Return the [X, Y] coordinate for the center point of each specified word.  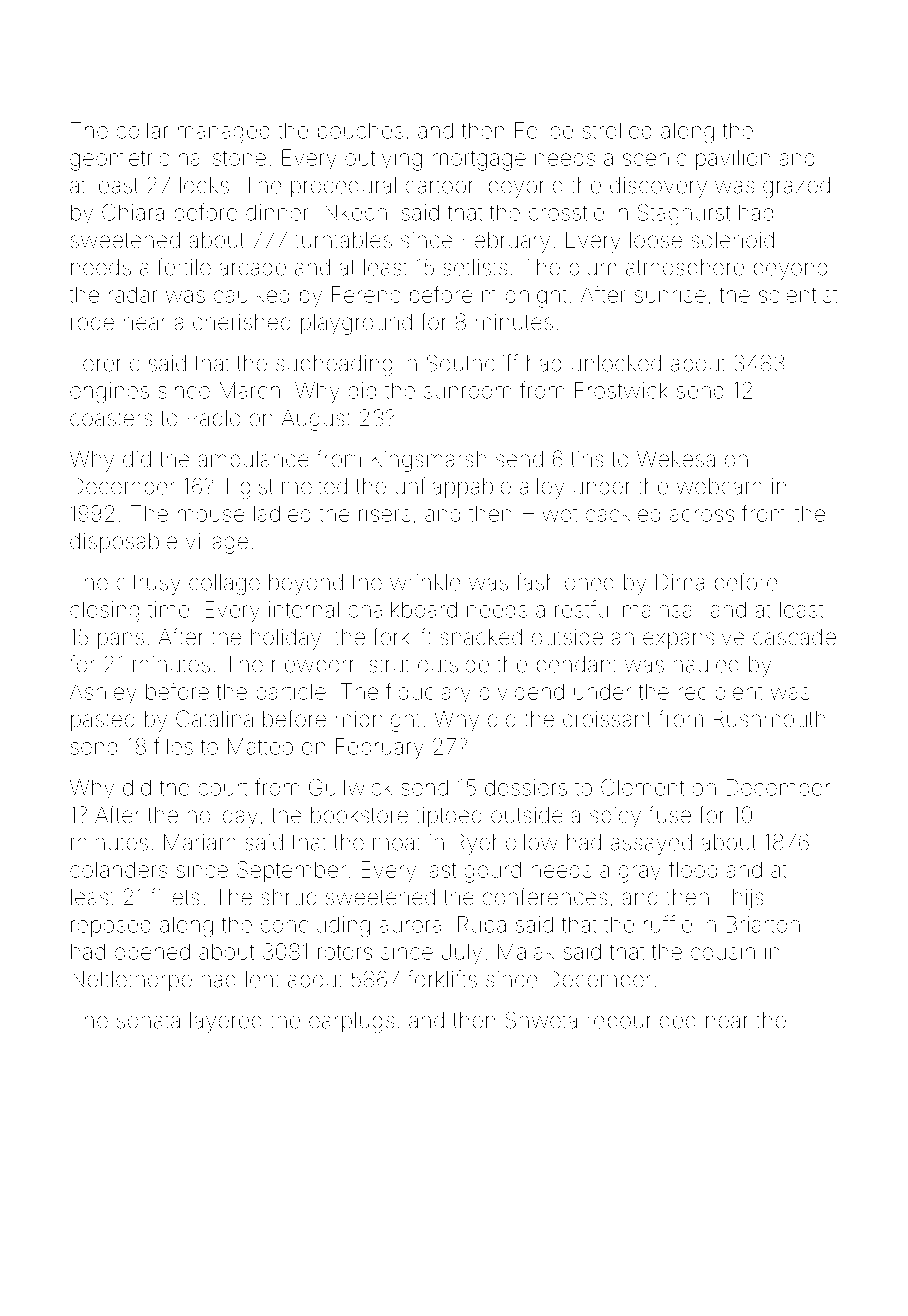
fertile [184, 267]
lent [263, 979]
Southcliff [473, 363]
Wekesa [676, 459]
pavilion [733, 159]
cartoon [442, 186]
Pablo [214, 417]
